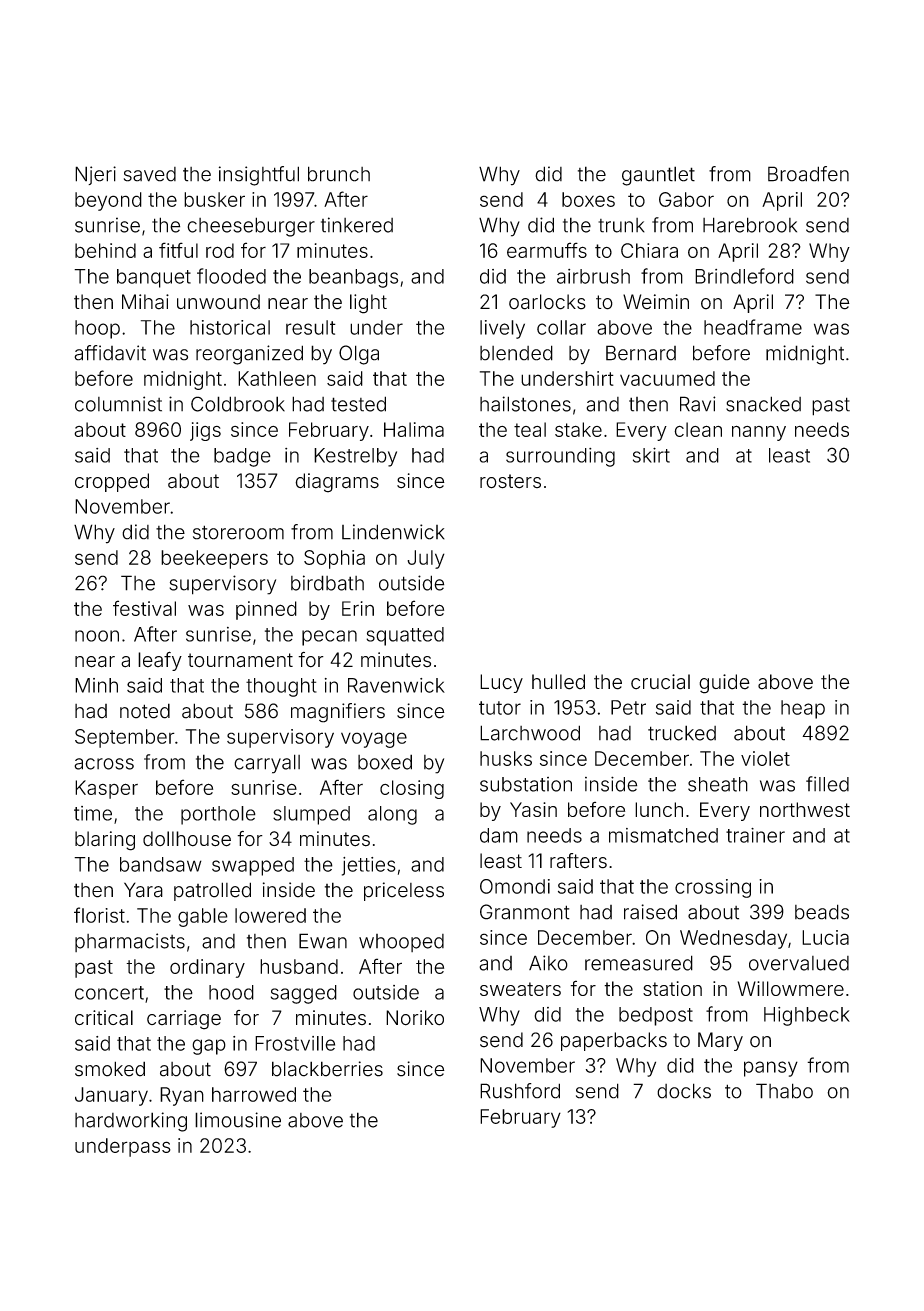  I want to click on Rushford, so click(520, 1091).
